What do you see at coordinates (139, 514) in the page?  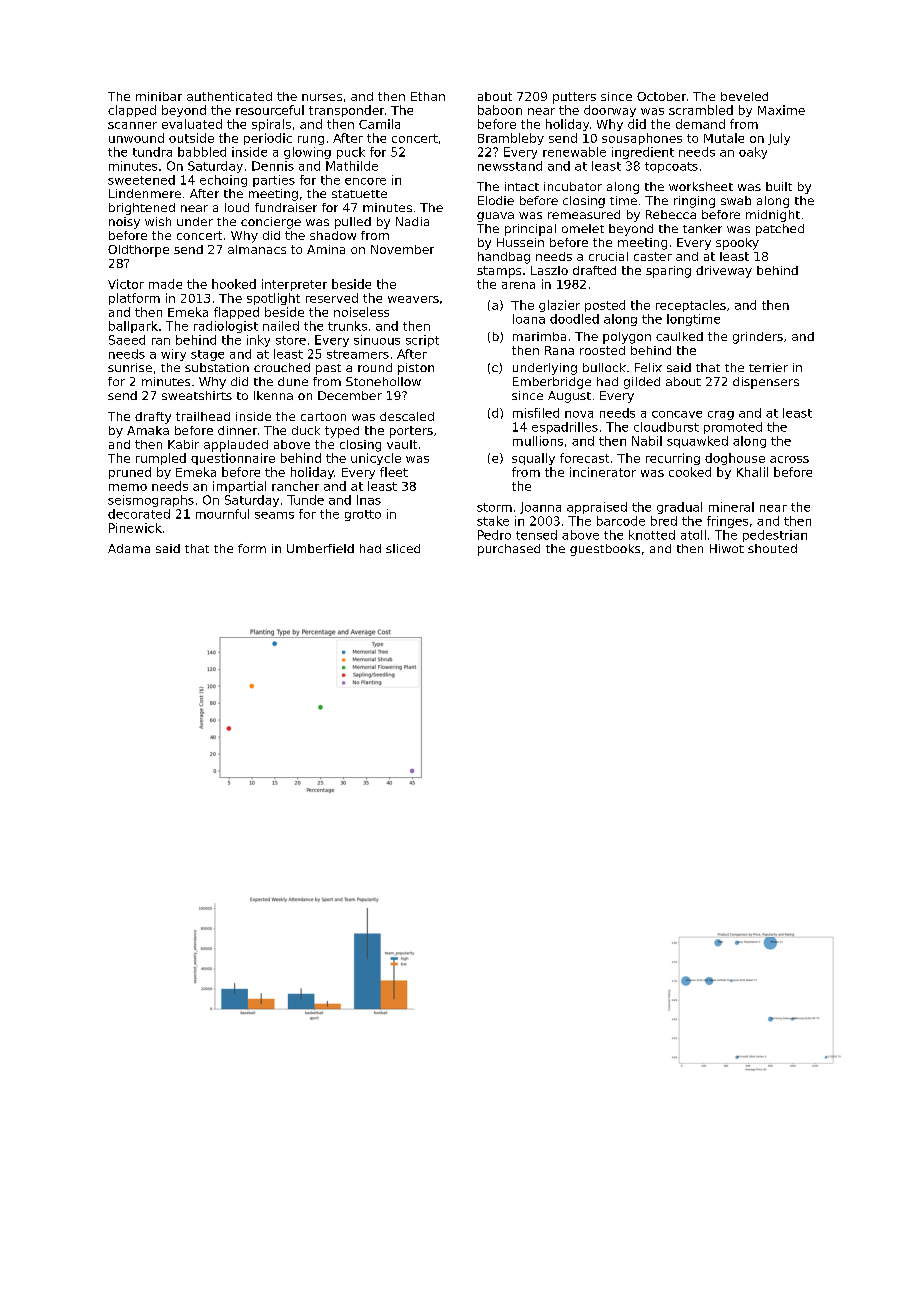 I see `decorated` at bounding box center [139, 514].
